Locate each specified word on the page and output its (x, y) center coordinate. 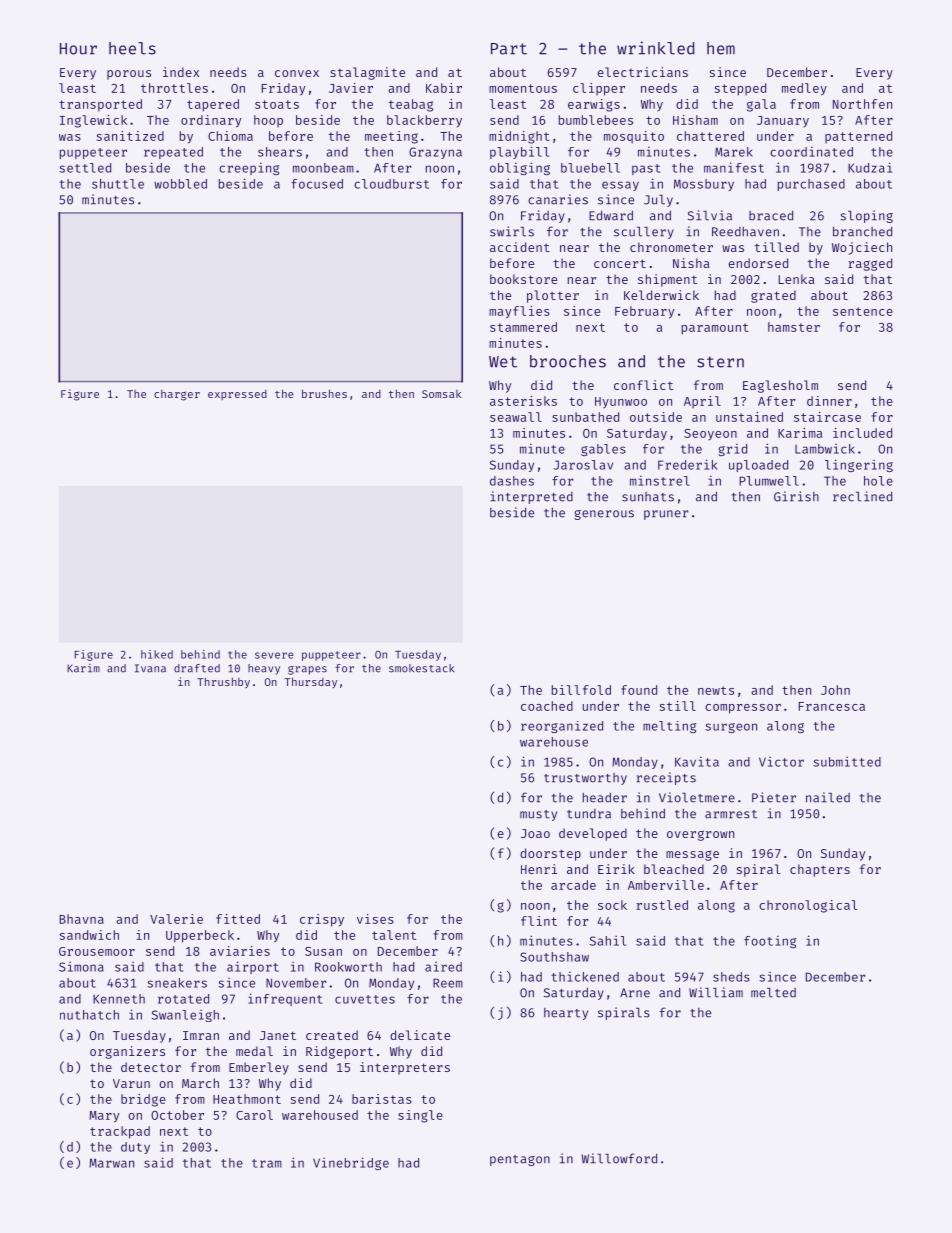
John (835, 690)
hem (721, 48)
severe (274, 655)
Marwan (111, 1163)
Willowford (619, 1158)
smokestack (421, 668)
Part (509, 49)
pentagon (520, 1160)
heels (132, 48)
